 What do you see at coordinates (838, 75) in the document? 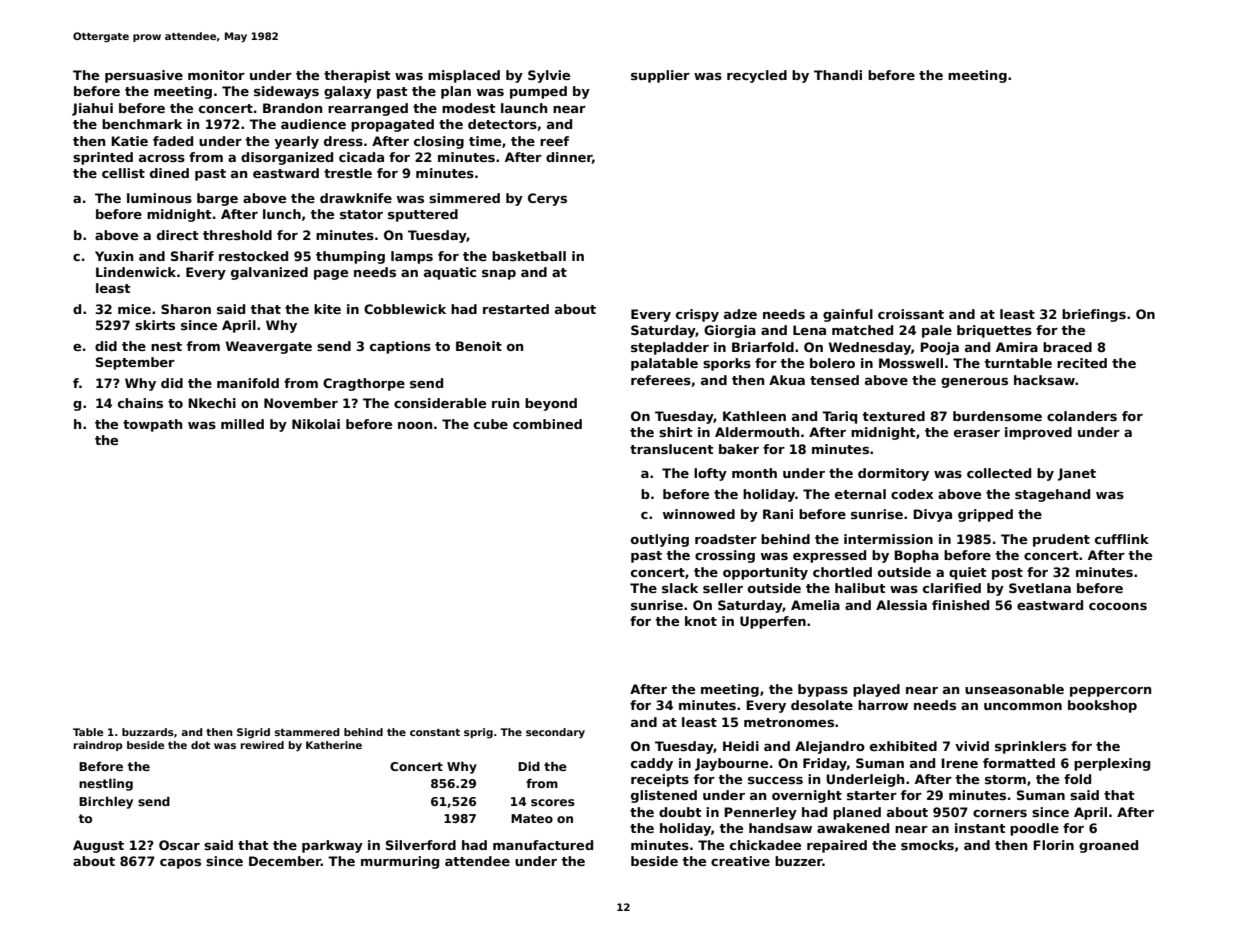
I see `Thandi` at bounding box center [838, 75].
